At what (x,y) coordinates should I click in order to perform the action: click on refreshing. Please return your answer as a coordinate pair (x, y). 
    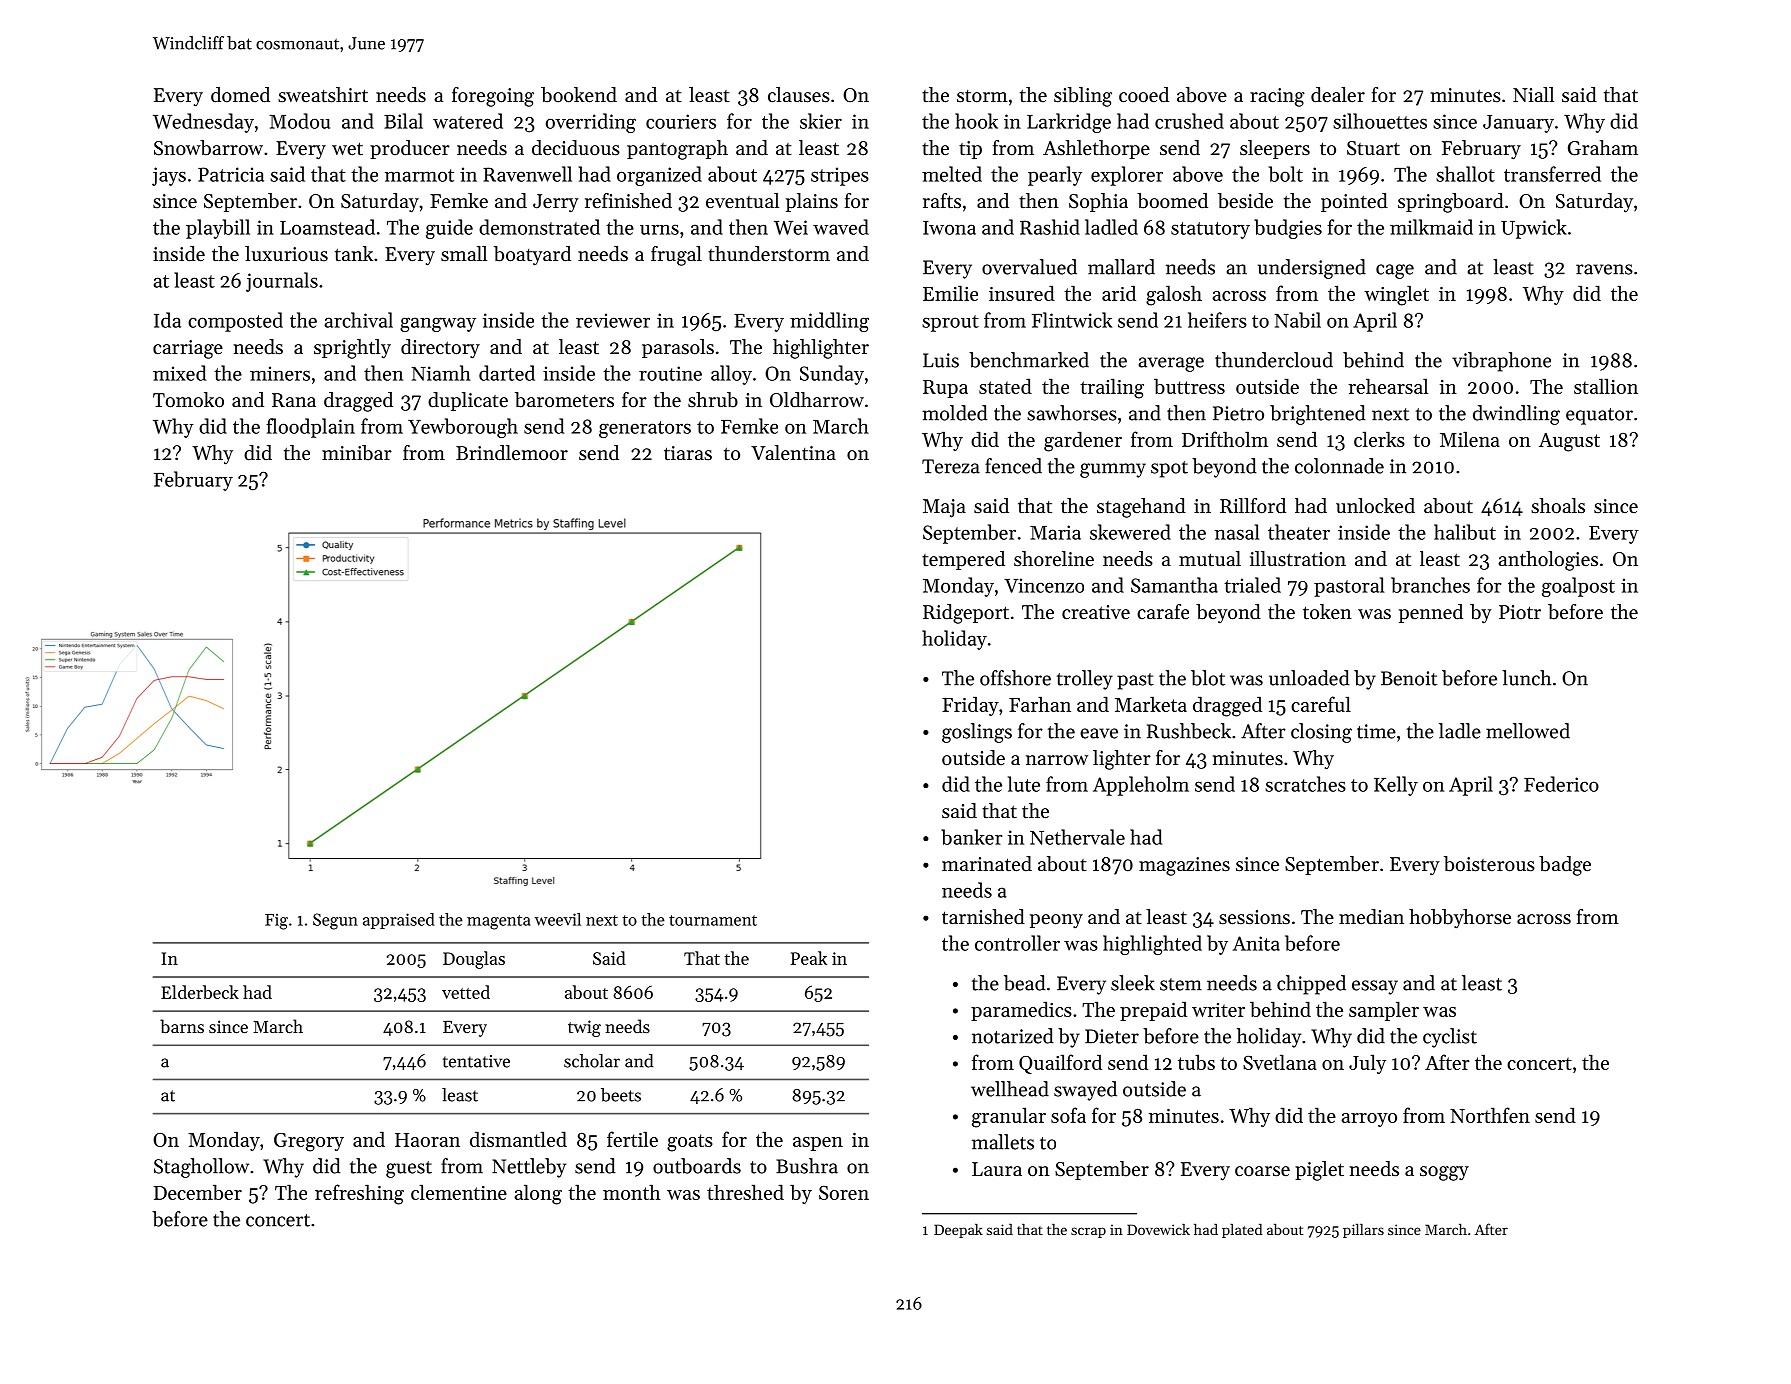
    Looking at the image, I should click on (359, 1194).
